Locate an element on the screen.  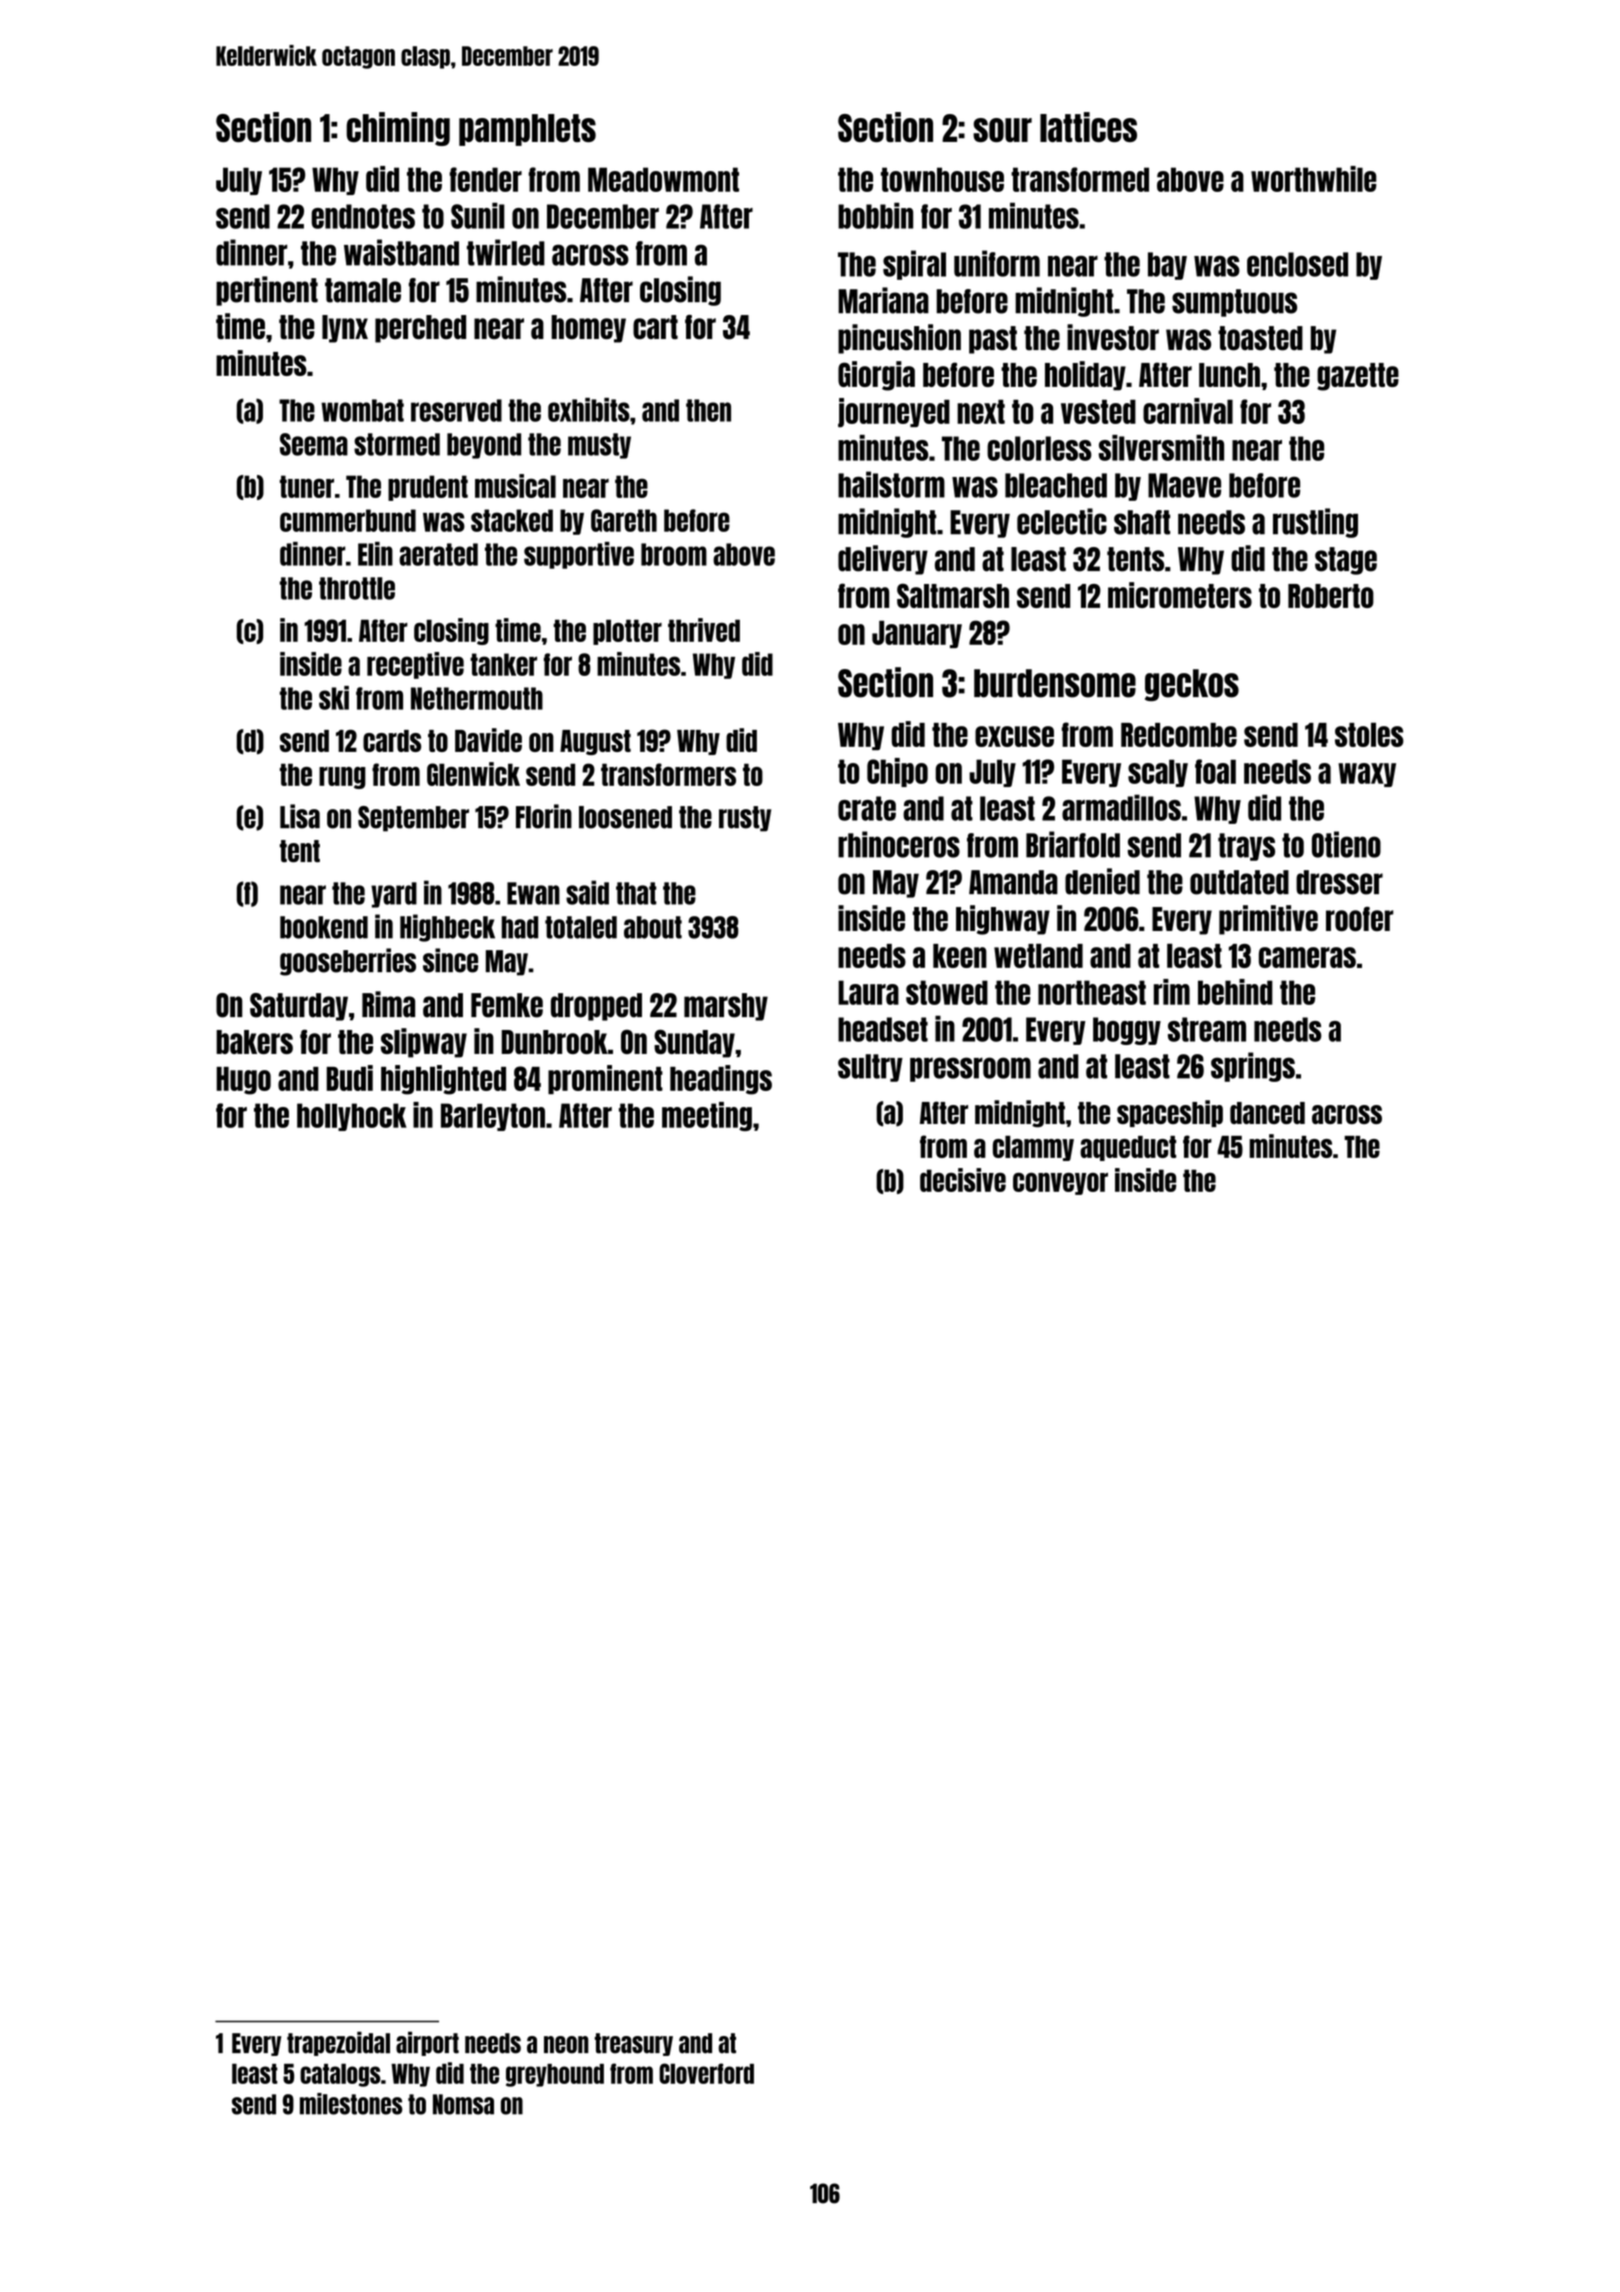
worthwhile is located at coordinates (1314, 179).
